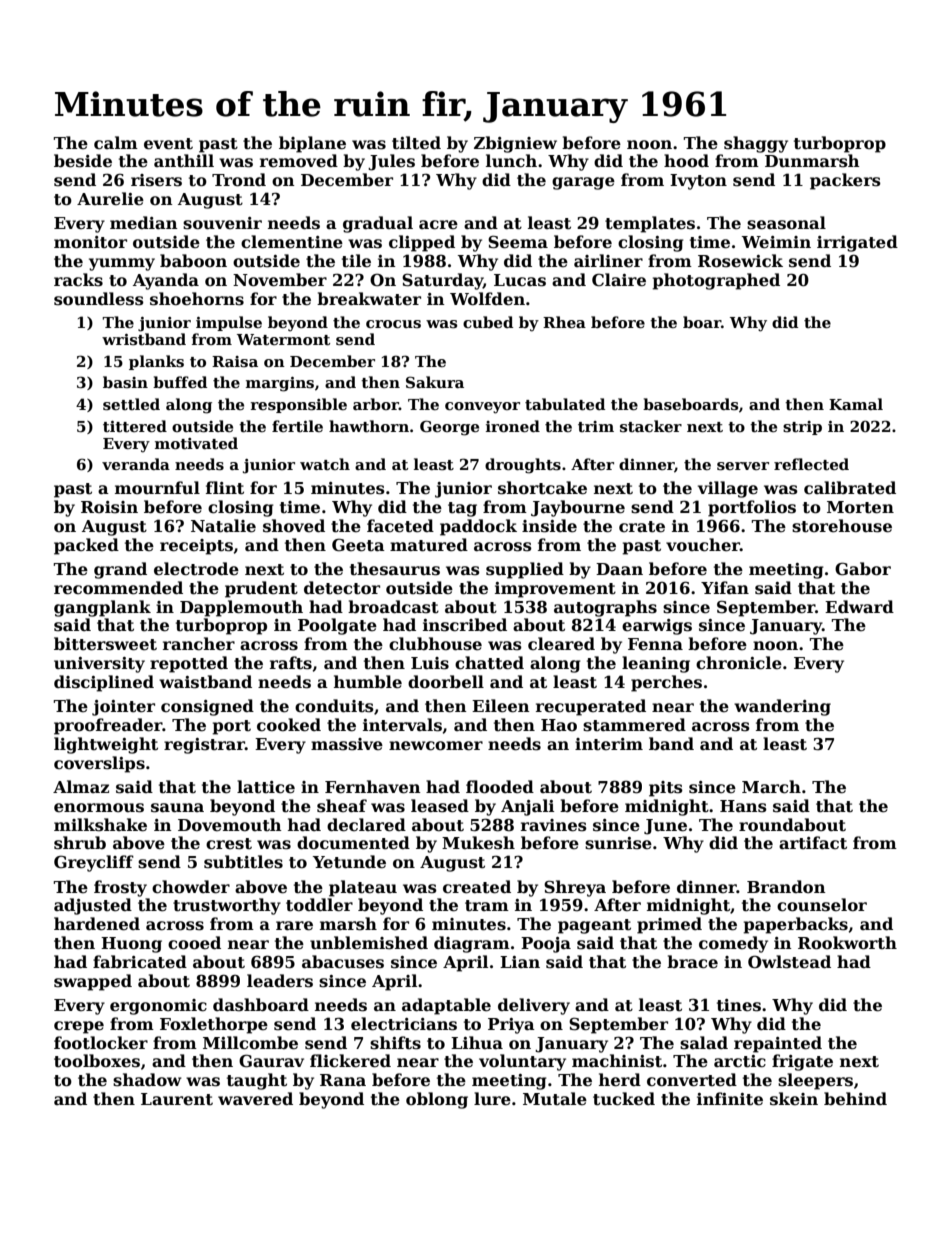 The height and width of the page is (1233, 952). Describe the element at coordinates (850, 488) in the page. I see `calibrated` at that location.
